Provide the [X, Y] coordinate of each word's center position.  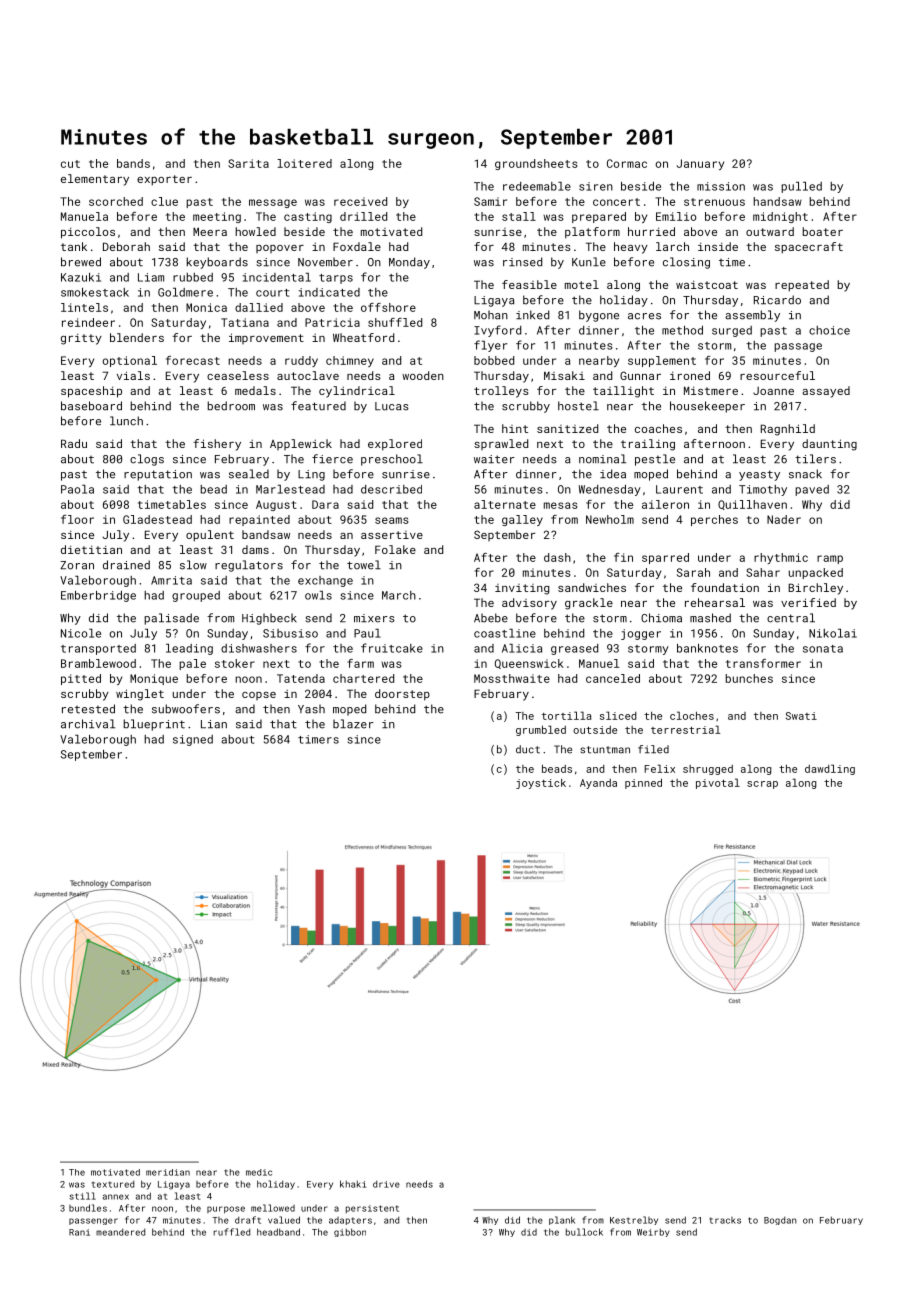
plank [562, 1220]
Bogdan [780, 1220]
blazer [353, 724]
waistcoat [707, 284]
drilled [363, 216]
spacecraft [809, 248]
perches [714, 520]
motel [582, 284]
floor [77, 519]
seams [391, 520]
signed [193, 740]
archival [88, 724]
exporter [164, 180]
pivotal [718, 783]
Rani [79, 1232]
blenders [137, 337]
